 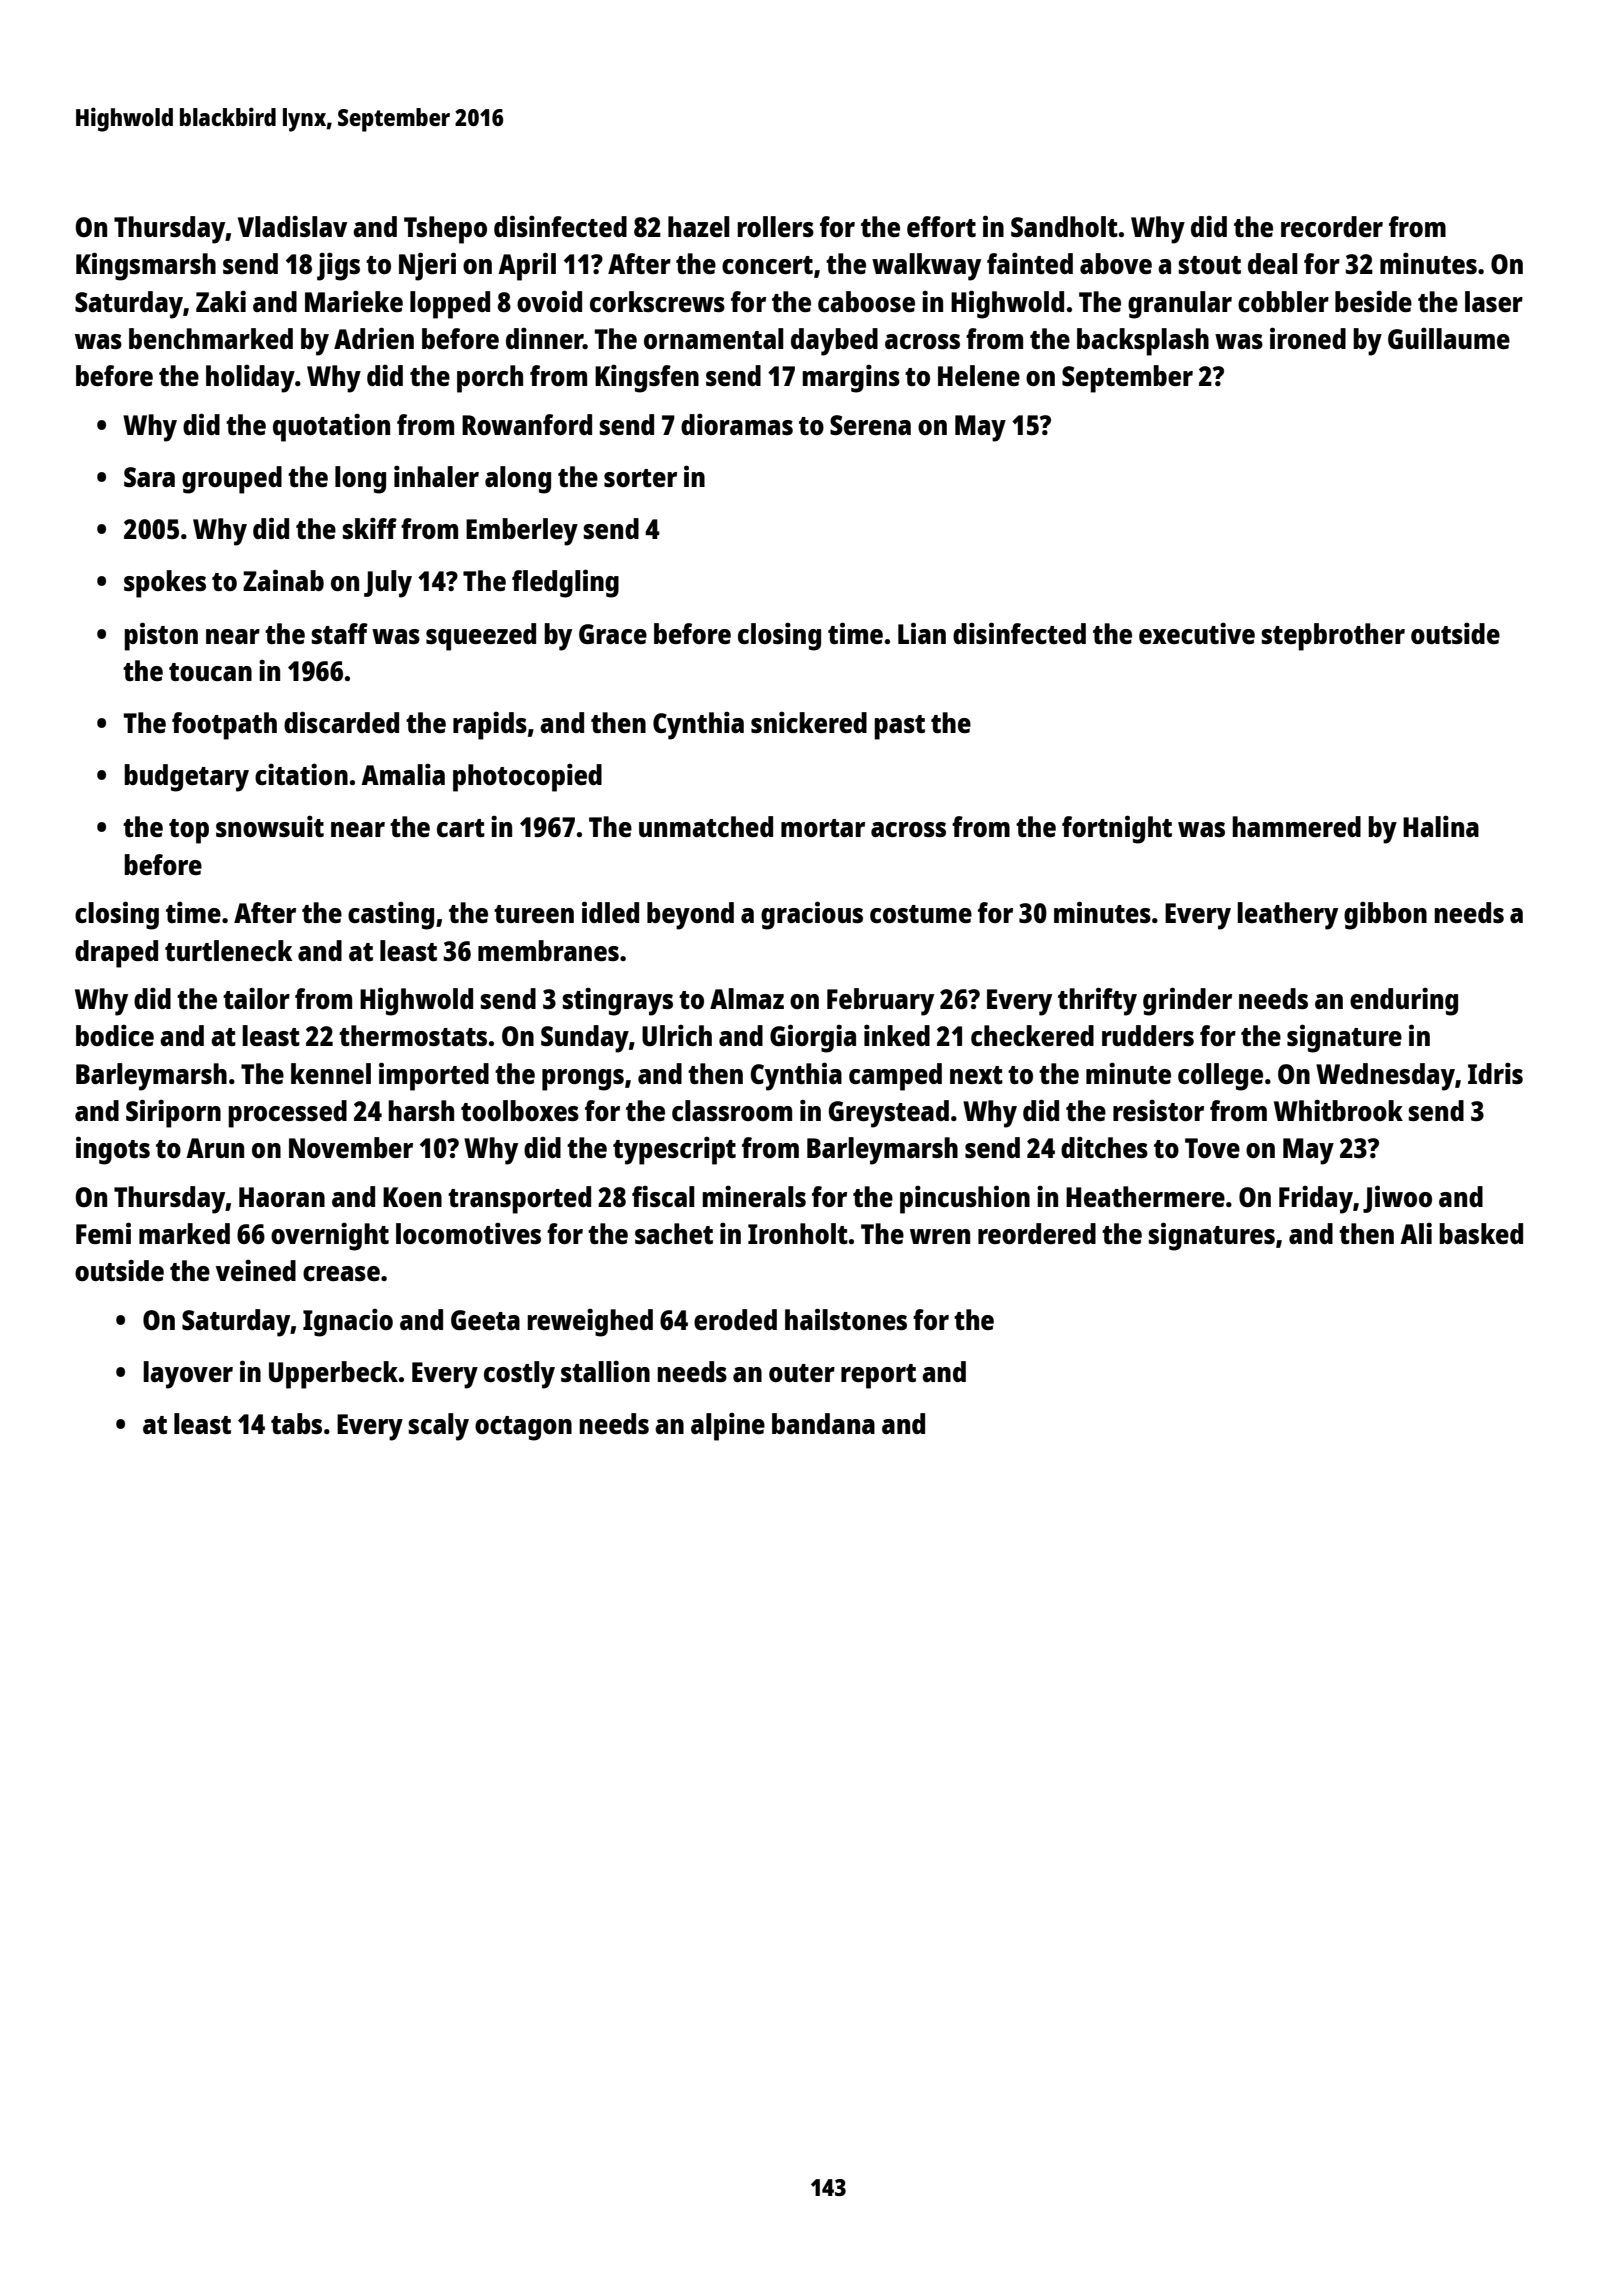 What do you see at coordinates (1332, 226) in the document?
I see `recorder` at bounding box center [1332, 226].
